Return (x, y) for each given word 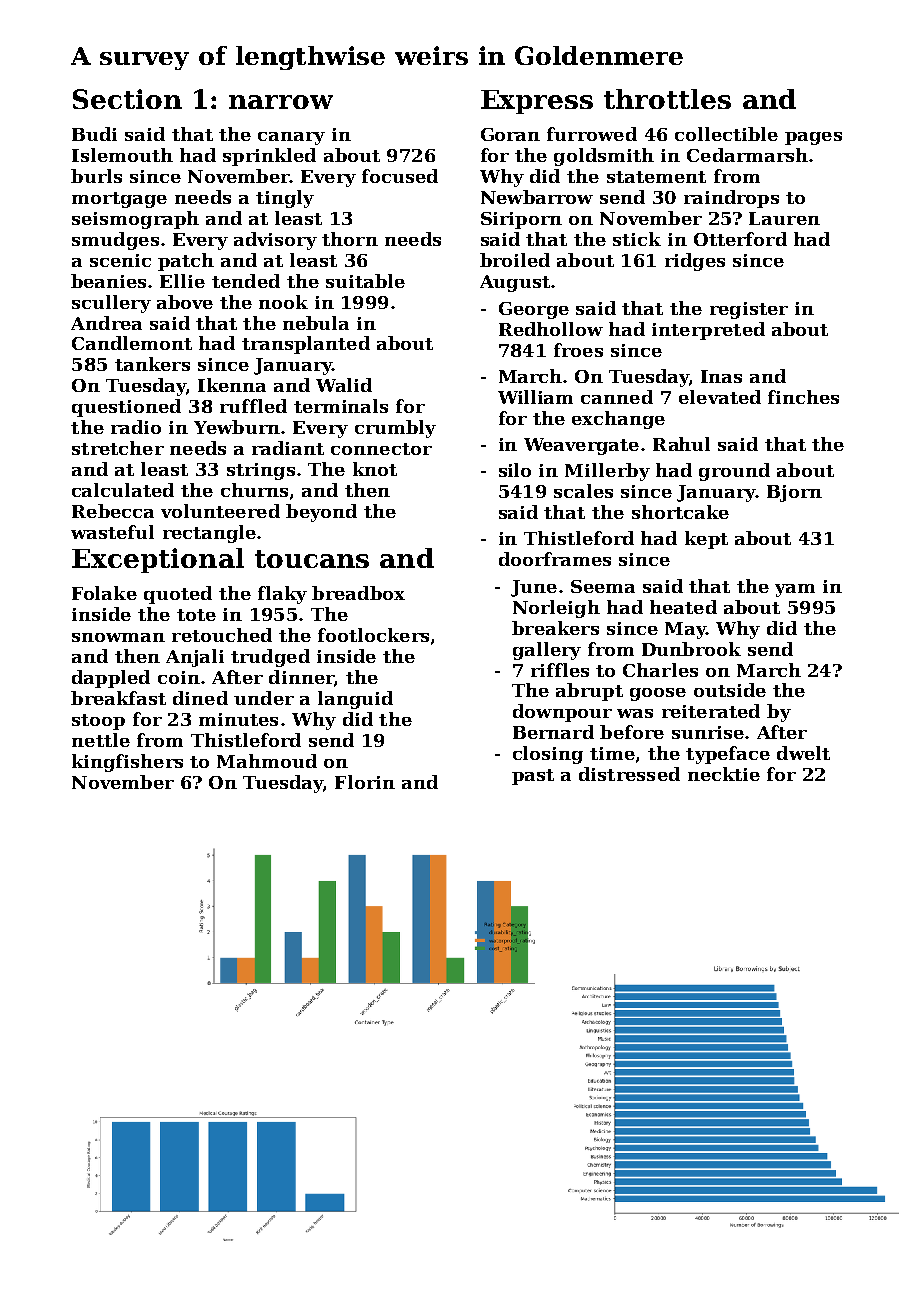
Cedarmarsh (747, 155)
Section (127, 99)
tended (246, 281)
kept (706, 540)
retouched (222, 635)
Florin (365, 782)
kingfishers (127, 763)
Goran (510, 134)
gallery (547, 651)
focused (400, 176)
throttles (667, 99)
